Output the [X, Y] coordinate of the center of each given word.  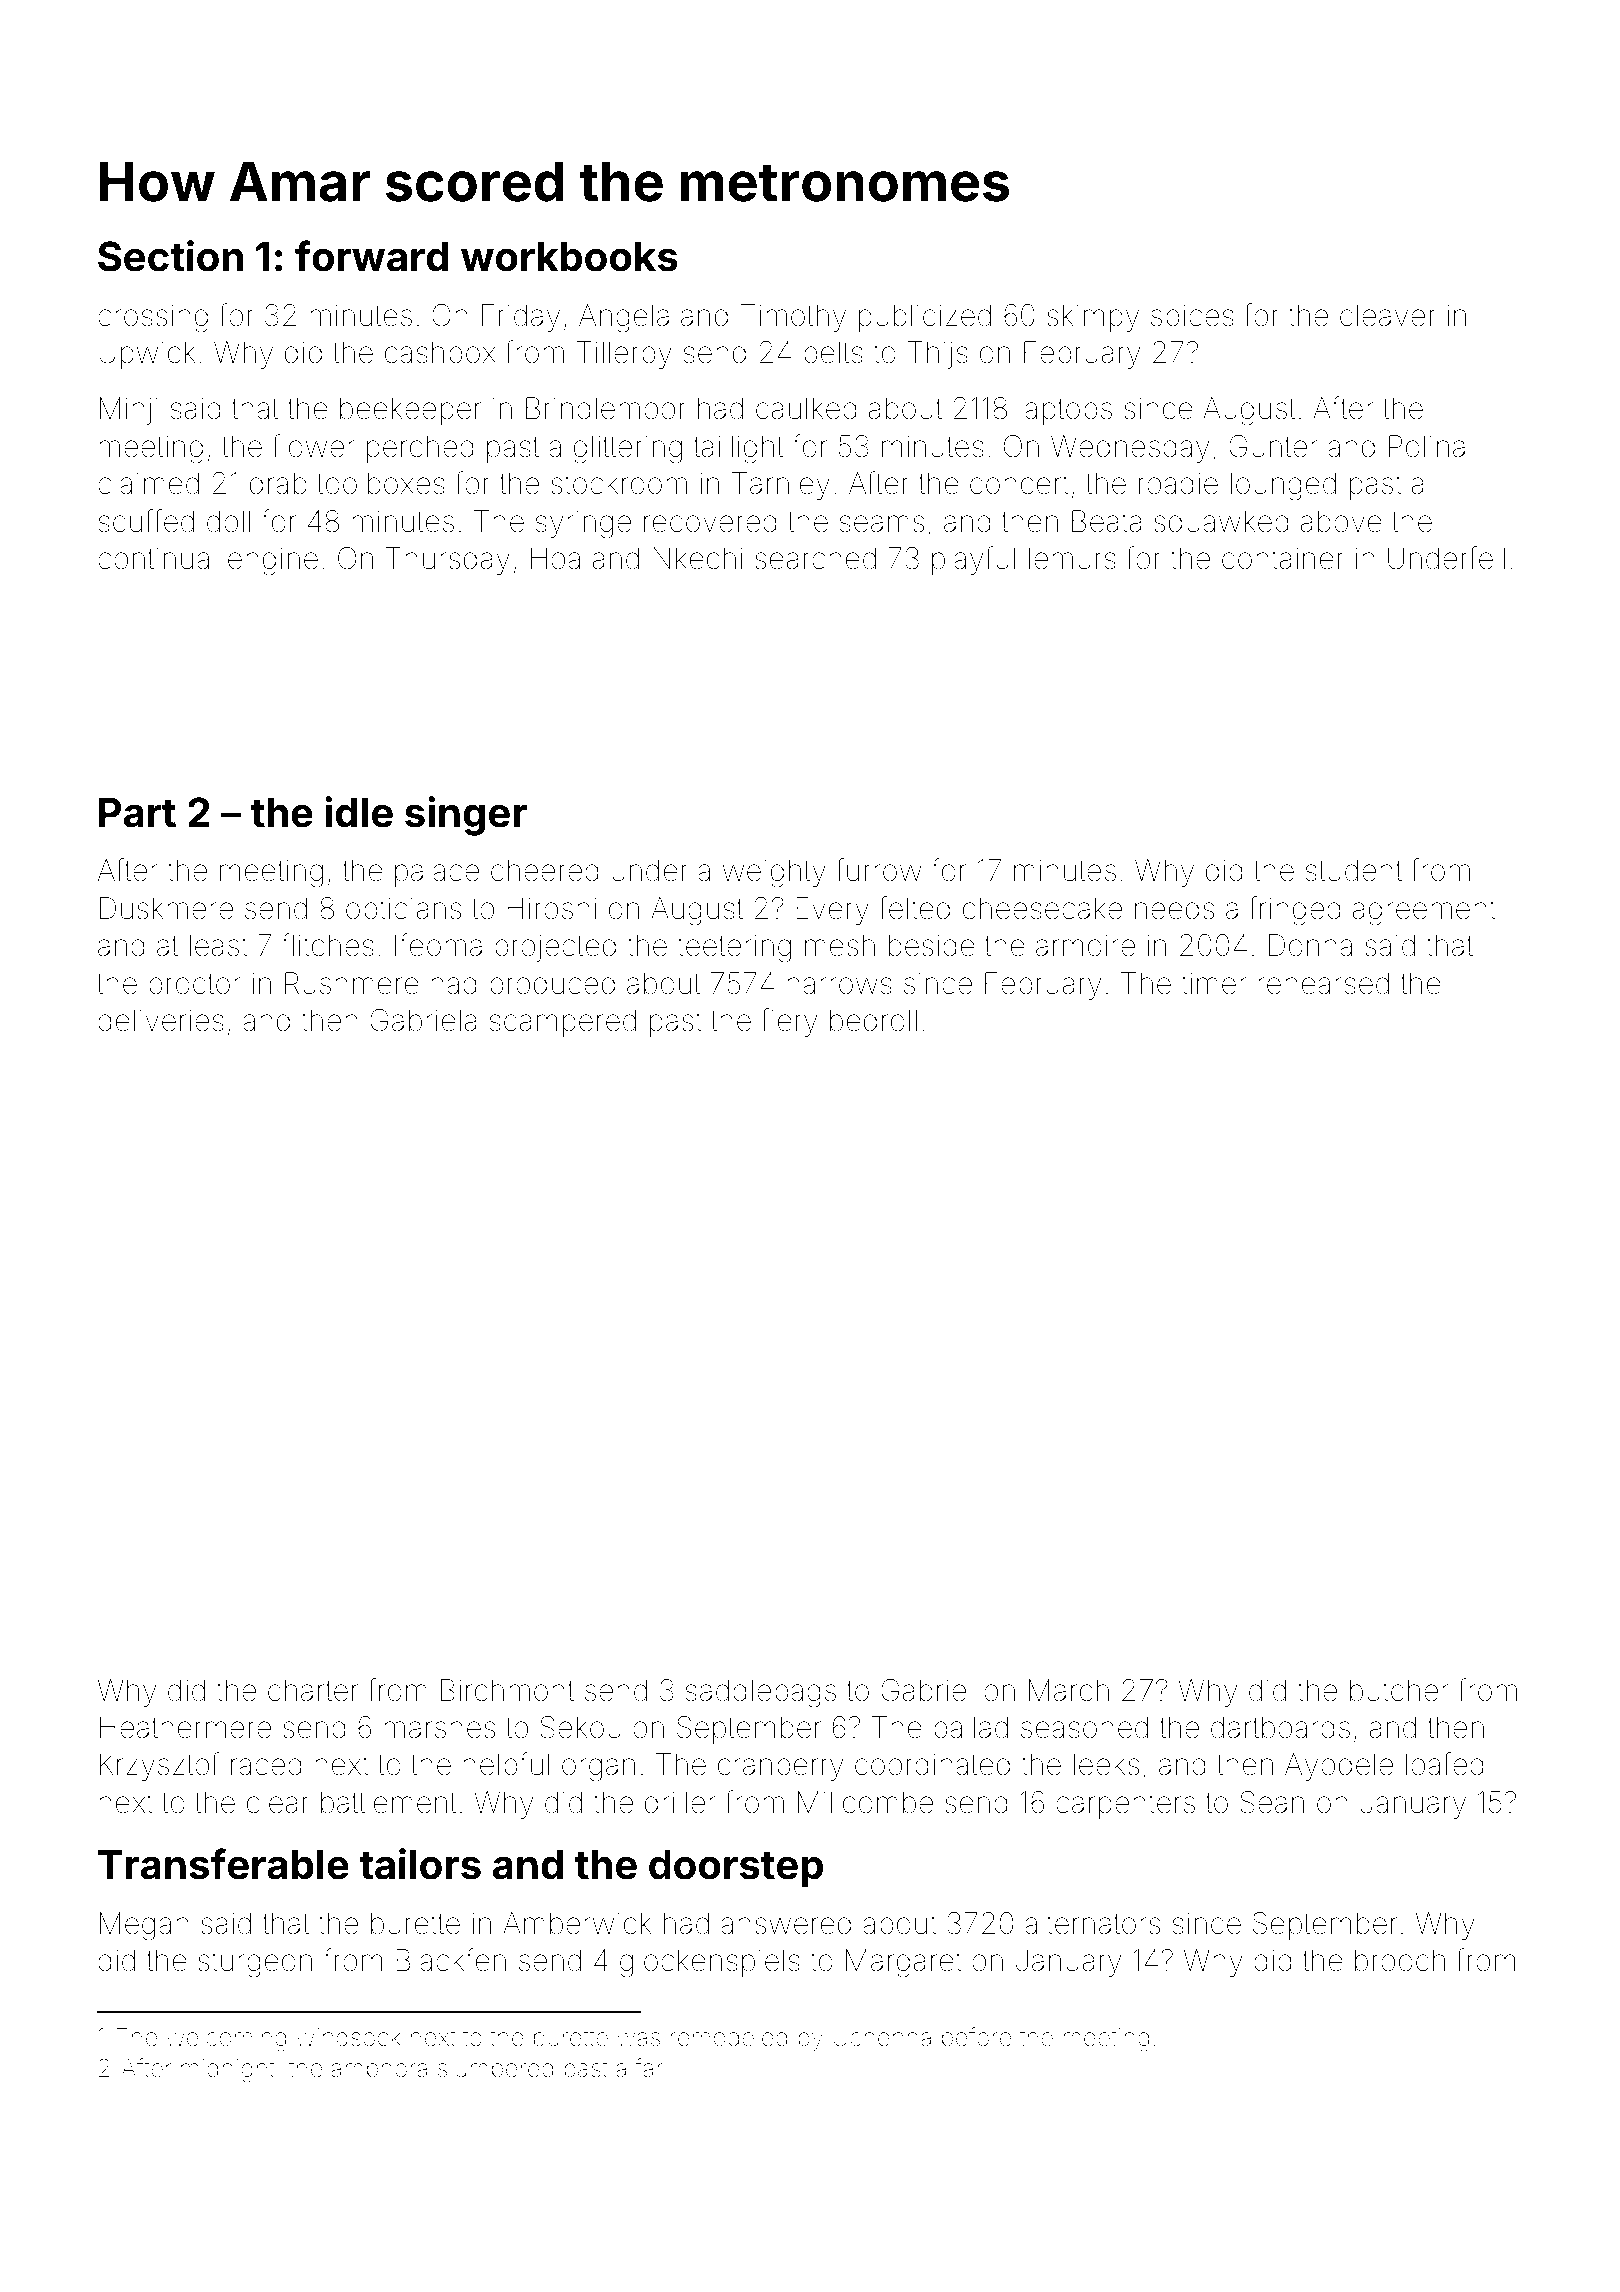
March [1069, 1690]
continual [157, 558]
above [1341, 521]
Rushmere [352, 983]
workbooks [569, 257]
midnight [228, 2071]
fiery [789, 1022]
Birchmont [507, 1690]
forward [371, 256]
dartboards [1280, 1727]
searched [815, 558]
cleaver [1388, 315]
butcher [1399, 1690]
